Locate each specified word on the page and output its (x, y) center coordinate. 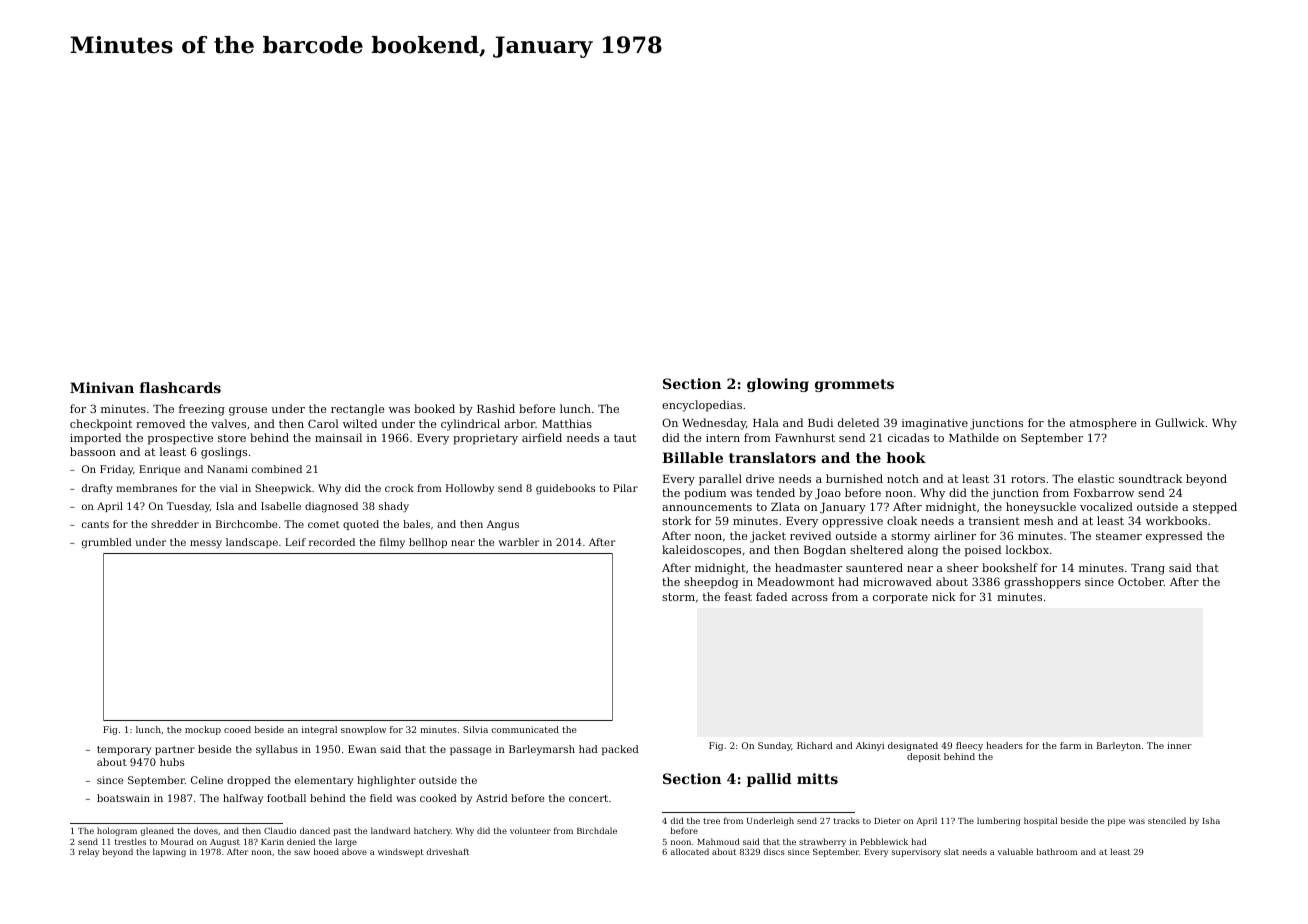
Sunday (775, 746)
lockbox (1027, 549)
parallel (720, 480)
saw (302, 852)
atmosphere (1103, 424)
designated (913, 746)
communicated (525, 729)
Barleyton (1119, 746)
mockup (203, 730)
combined (277, 469)
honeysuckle (1041, 508)
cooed (237, 729)
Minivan (102, 387)
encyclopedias (702, 406)
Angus (503, 525)
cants (95, 524)
